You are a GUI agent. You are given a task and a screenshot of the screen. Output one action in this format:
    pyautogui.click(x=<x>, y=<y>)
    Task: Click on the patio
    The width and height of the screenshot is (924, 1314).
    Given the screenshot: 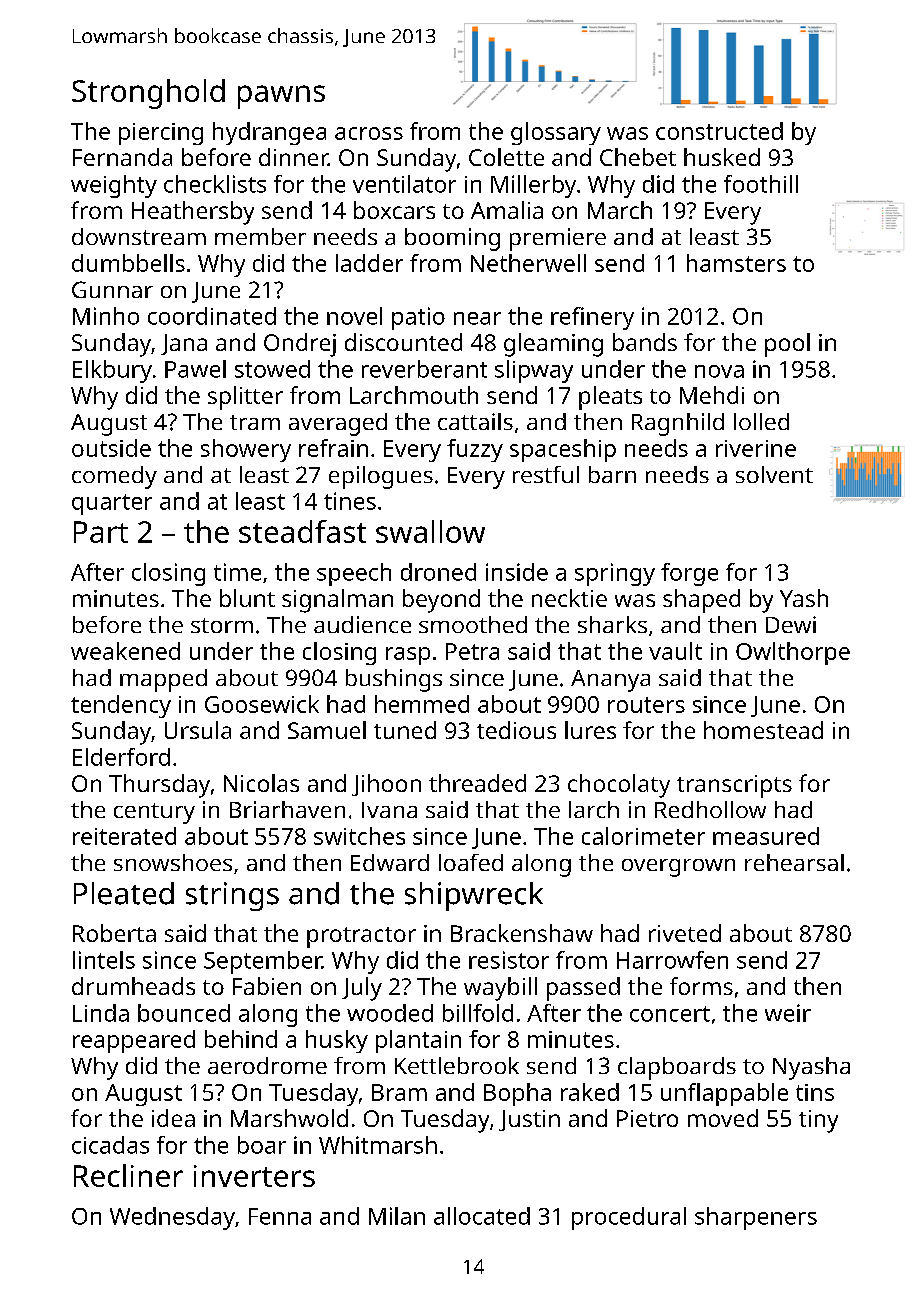 What is the action you would take?
    pyautogui.click(x=418, y=318)
